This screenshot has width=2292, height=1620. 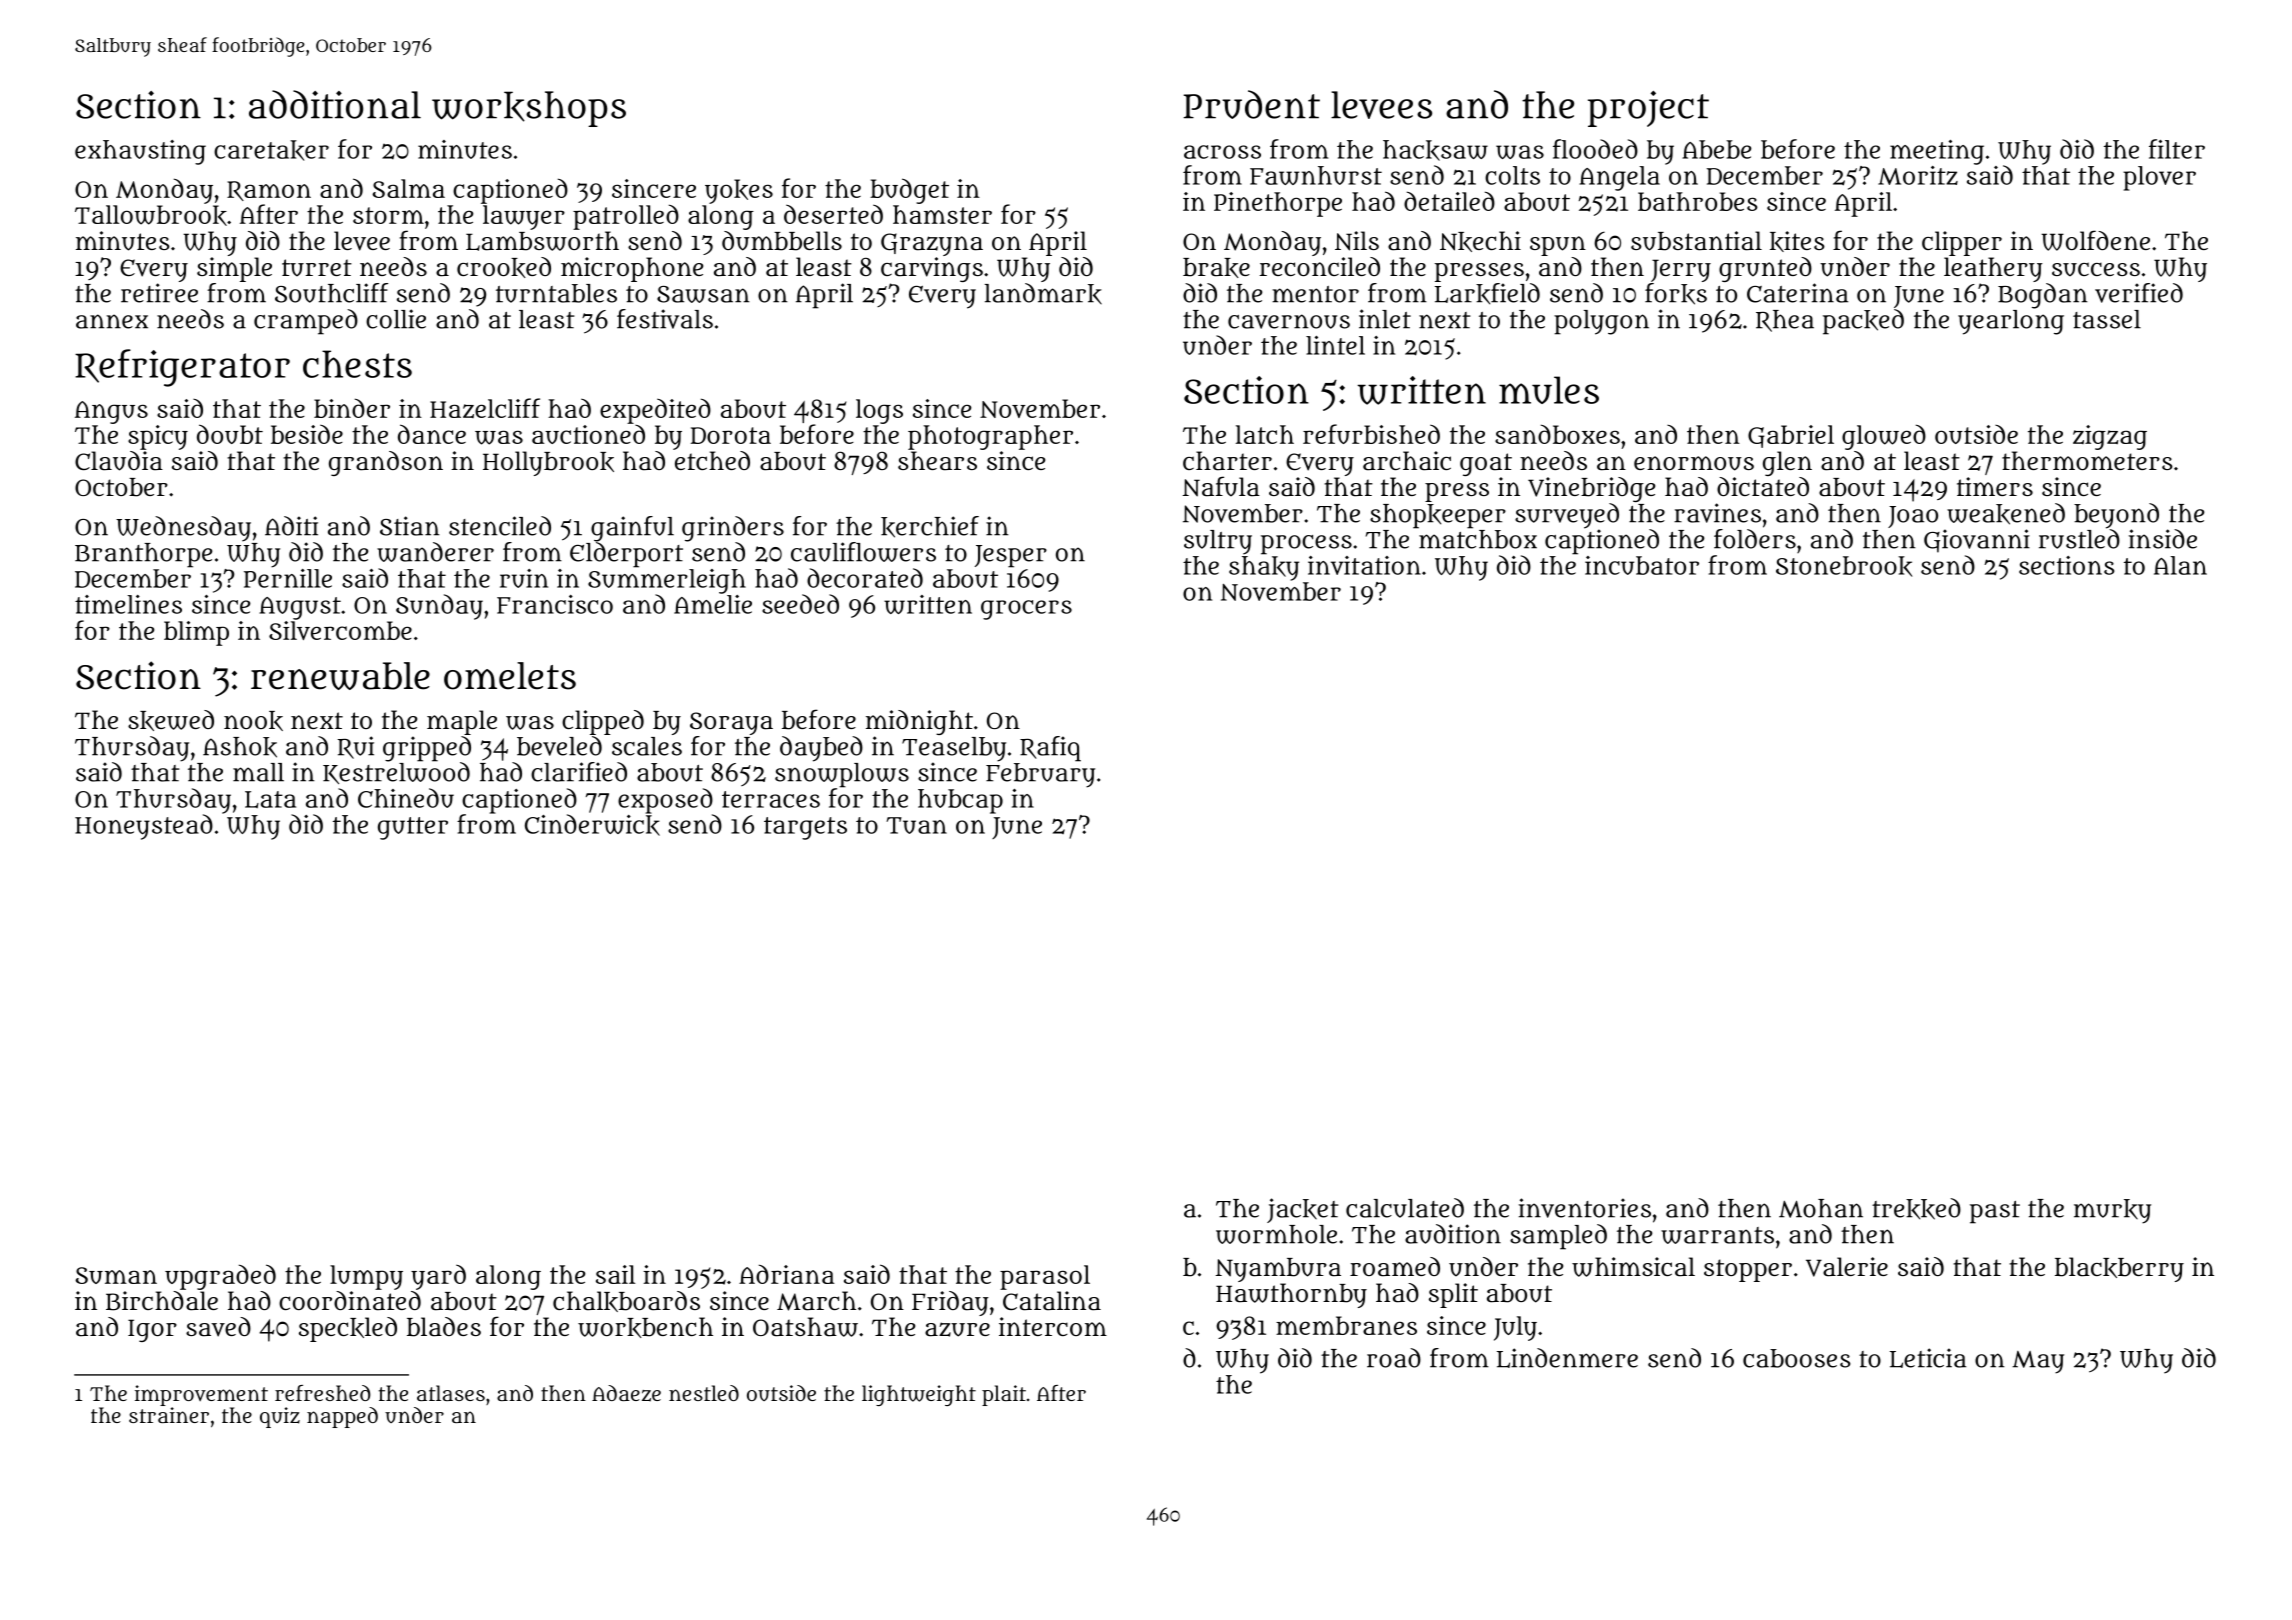 I want to click on project, so click(x=1648, y=109).
